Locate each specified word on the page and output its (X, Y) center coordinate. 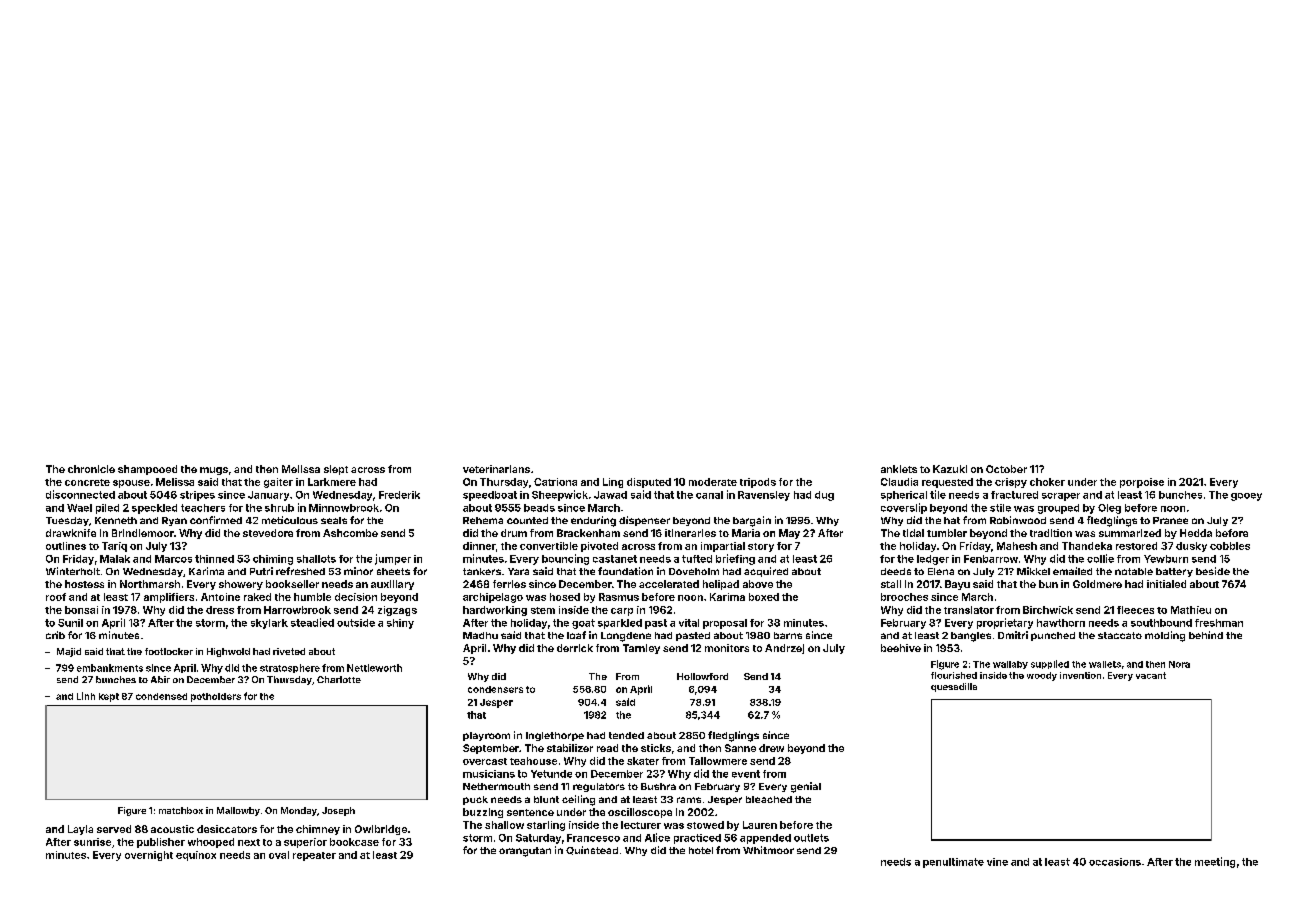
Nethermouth (496, 786)
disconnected (80, 494)
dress (220, 610)
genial (806, 787)
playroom (486, 736)
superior (305, 843)
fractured (1014, 495)
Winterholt (73, 571)
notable (1134, 571)
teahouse (533, 761)
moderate (713, 482)
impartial (723, 547)
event (746, 774)
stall (891, 584)
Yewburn (1166, 559)
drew (771, 748)
